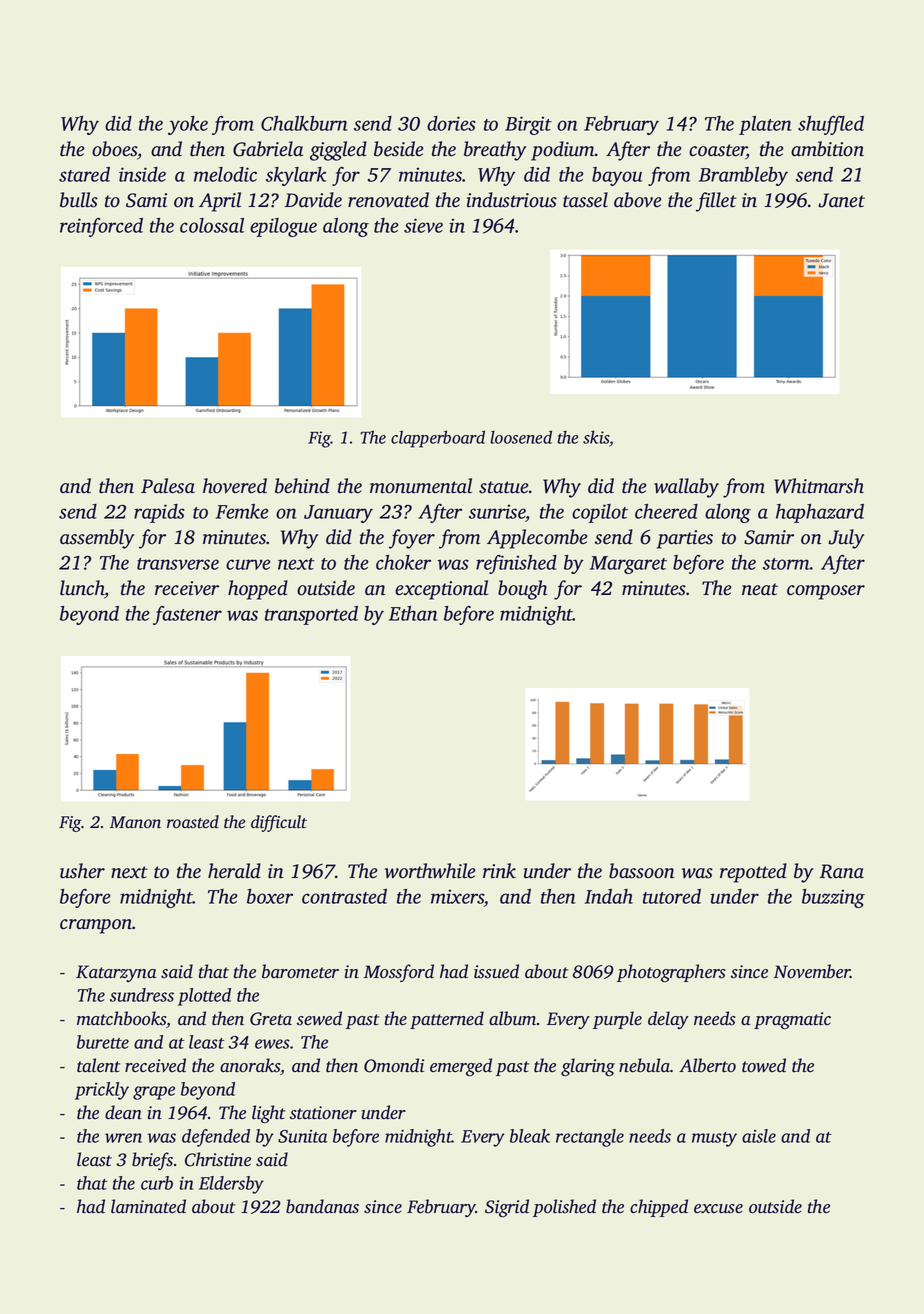  I want to click on barometer, so click(300, 971).
